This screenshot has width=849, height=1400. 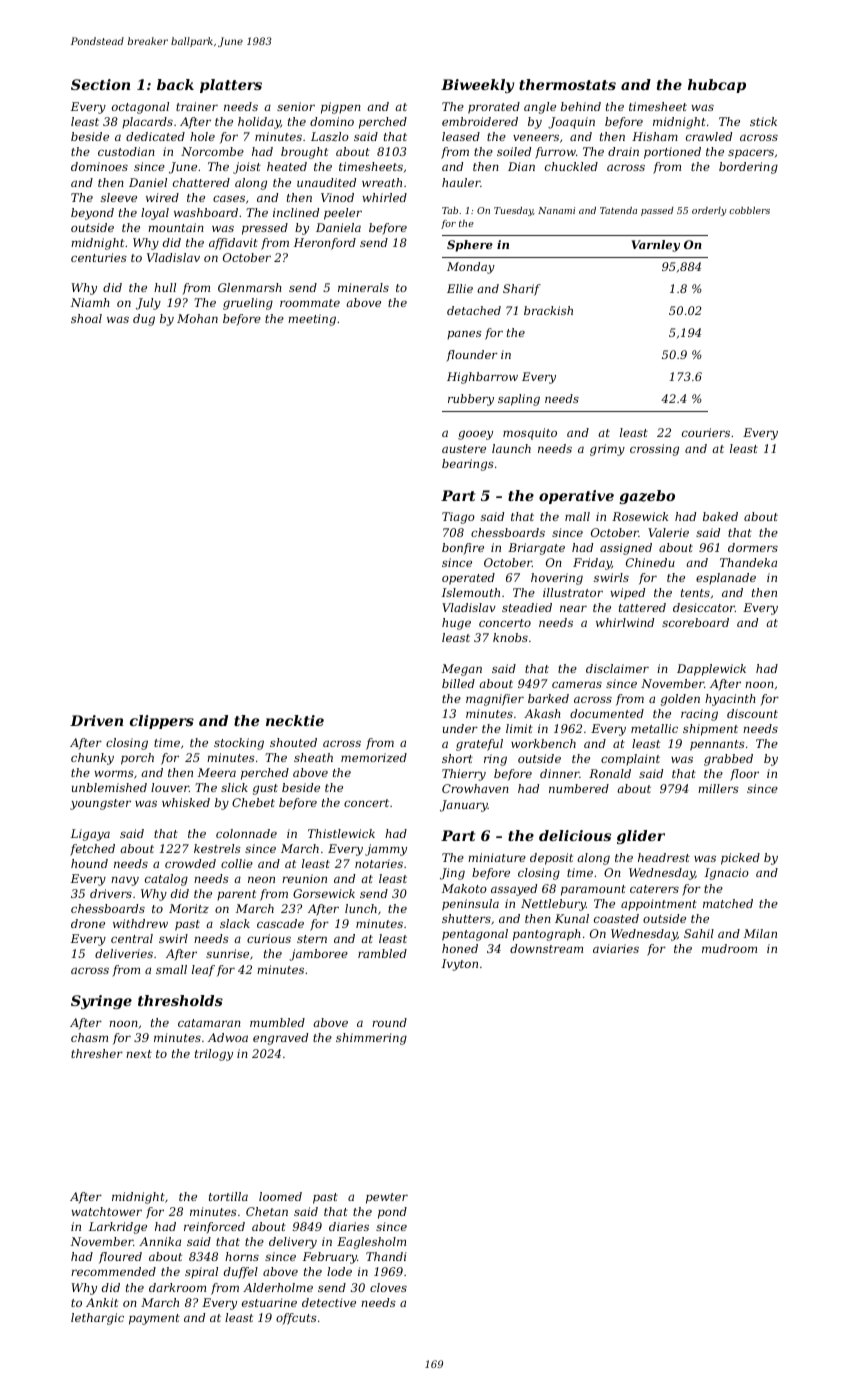 What do you see at coordinates (231, 86) in the screenshot?
I see `platters` at bounding box center [231, 86].
